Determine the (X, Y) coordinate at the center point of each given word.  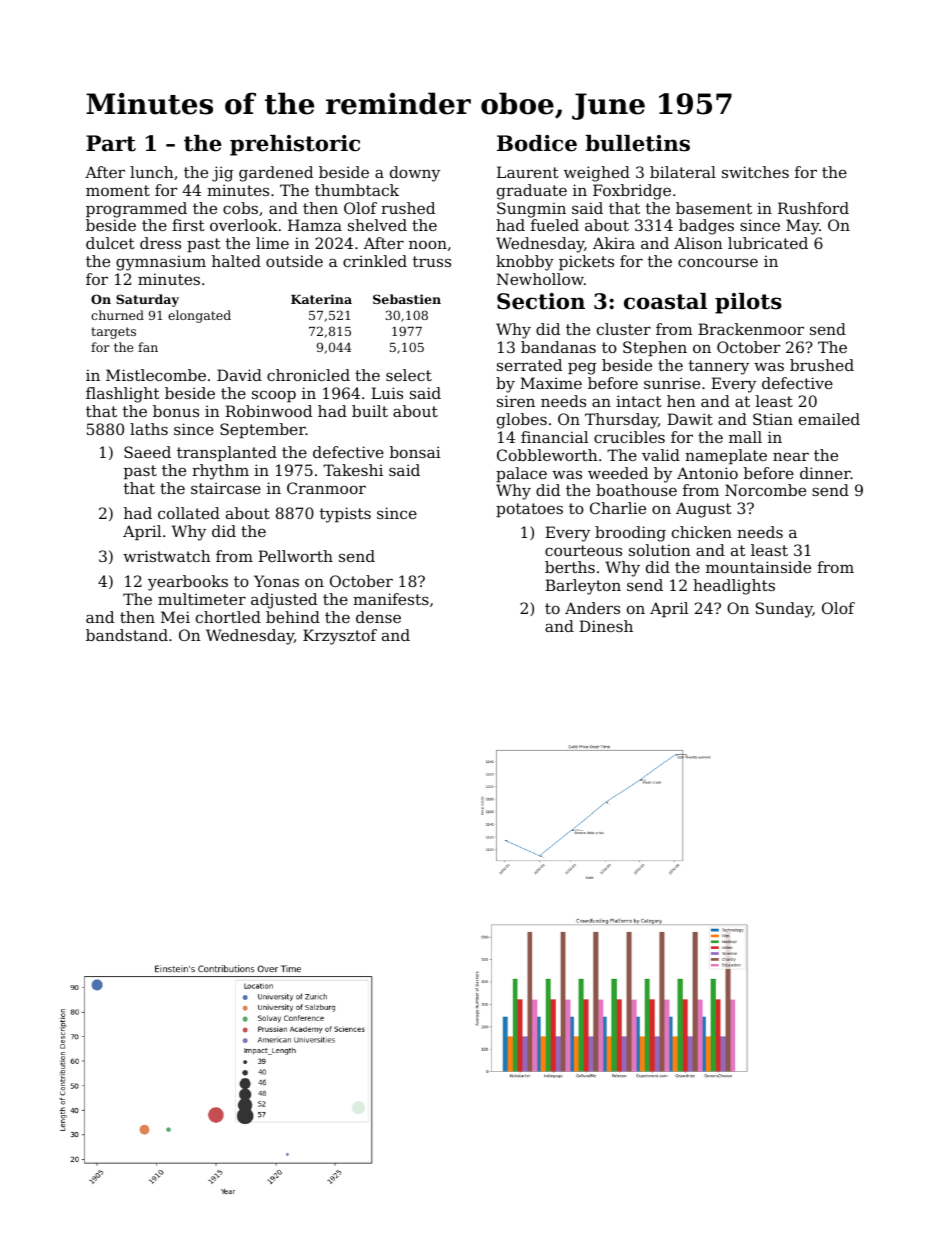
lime (272, 243)
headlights (734, 587)
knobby (525, 263)
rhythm (220, 472)
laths (149, 429)
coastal (665, 301)
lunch (152, 172)
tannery (719, 367)
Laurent (528, 172)
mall (745, 437)
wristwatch (167, 556)
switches (755, 172)
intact (639, 401)
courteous (583, 550)
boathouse (636, 490)
